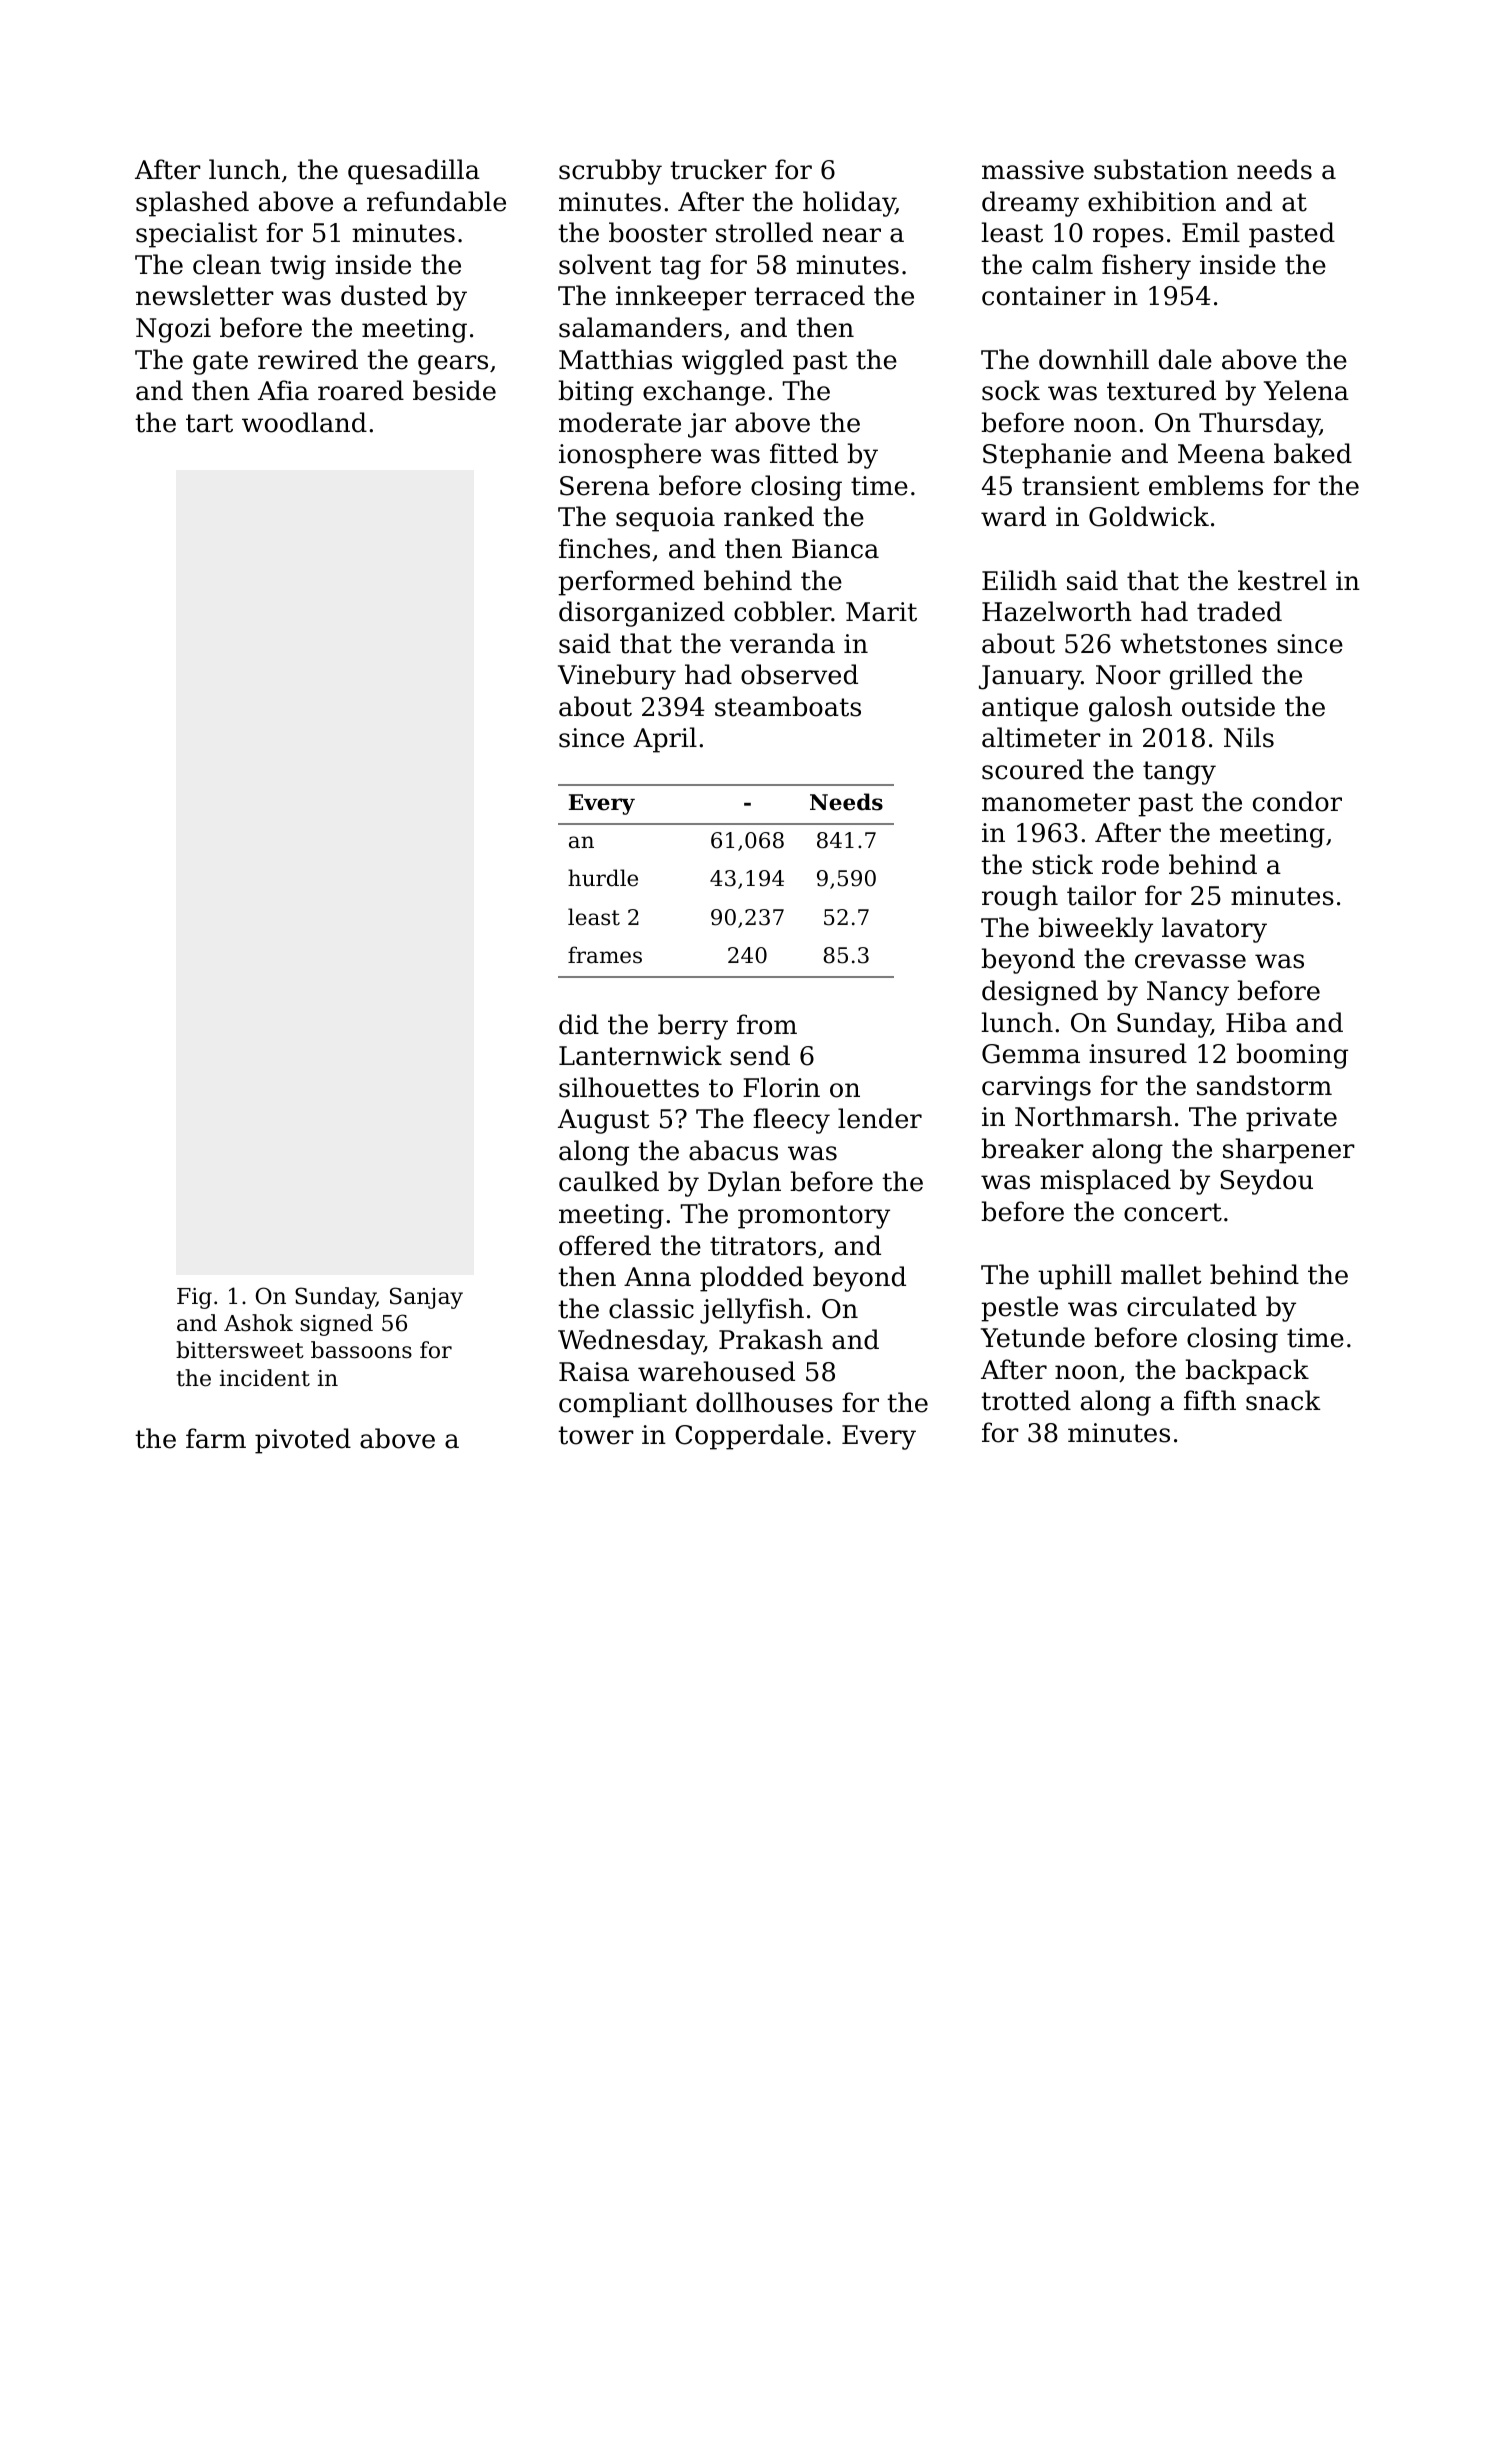  I want to click on dusted, so click(384, 295).
